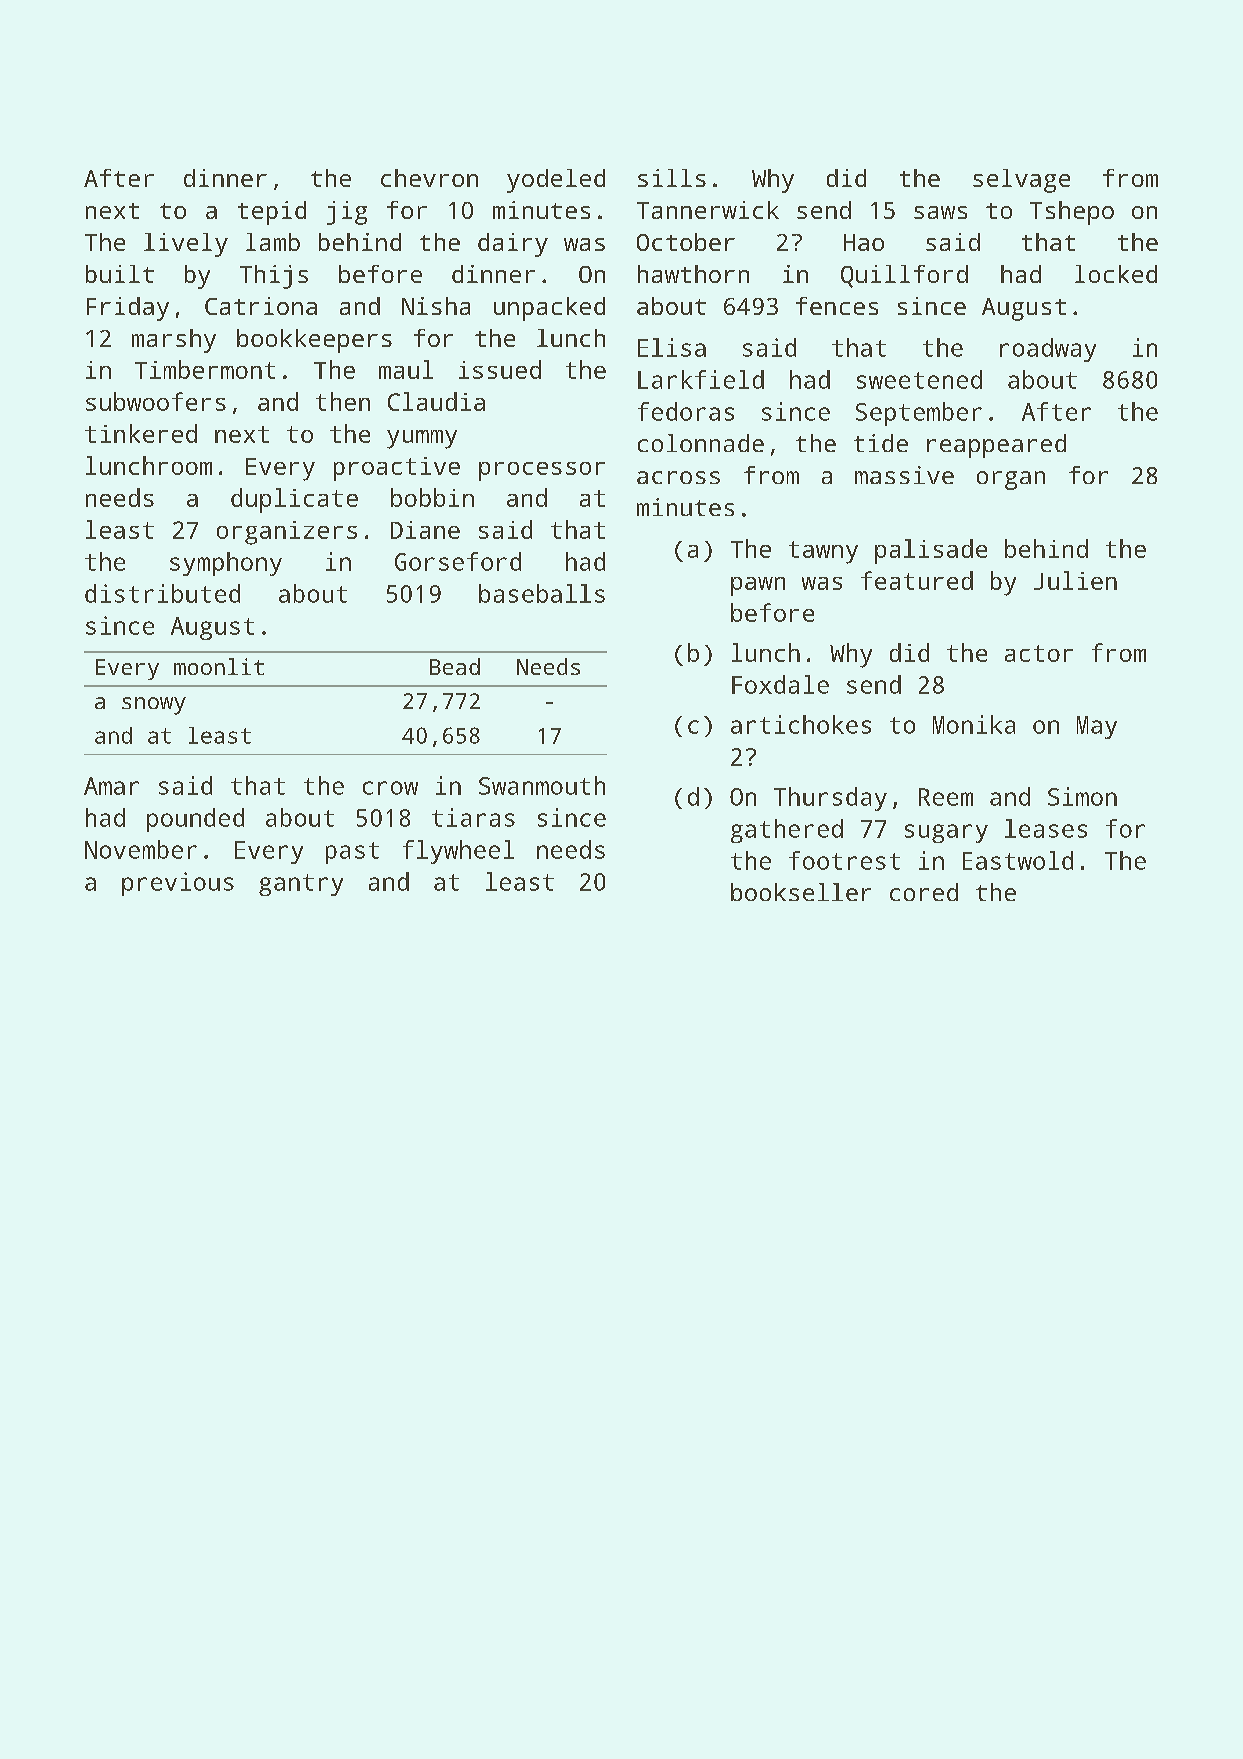 Image resolution: width=1243 pixels, height=1759 pixels. Describe the element at coordinates (162, 593) in the screenshot. I see `distributed` at that location.
